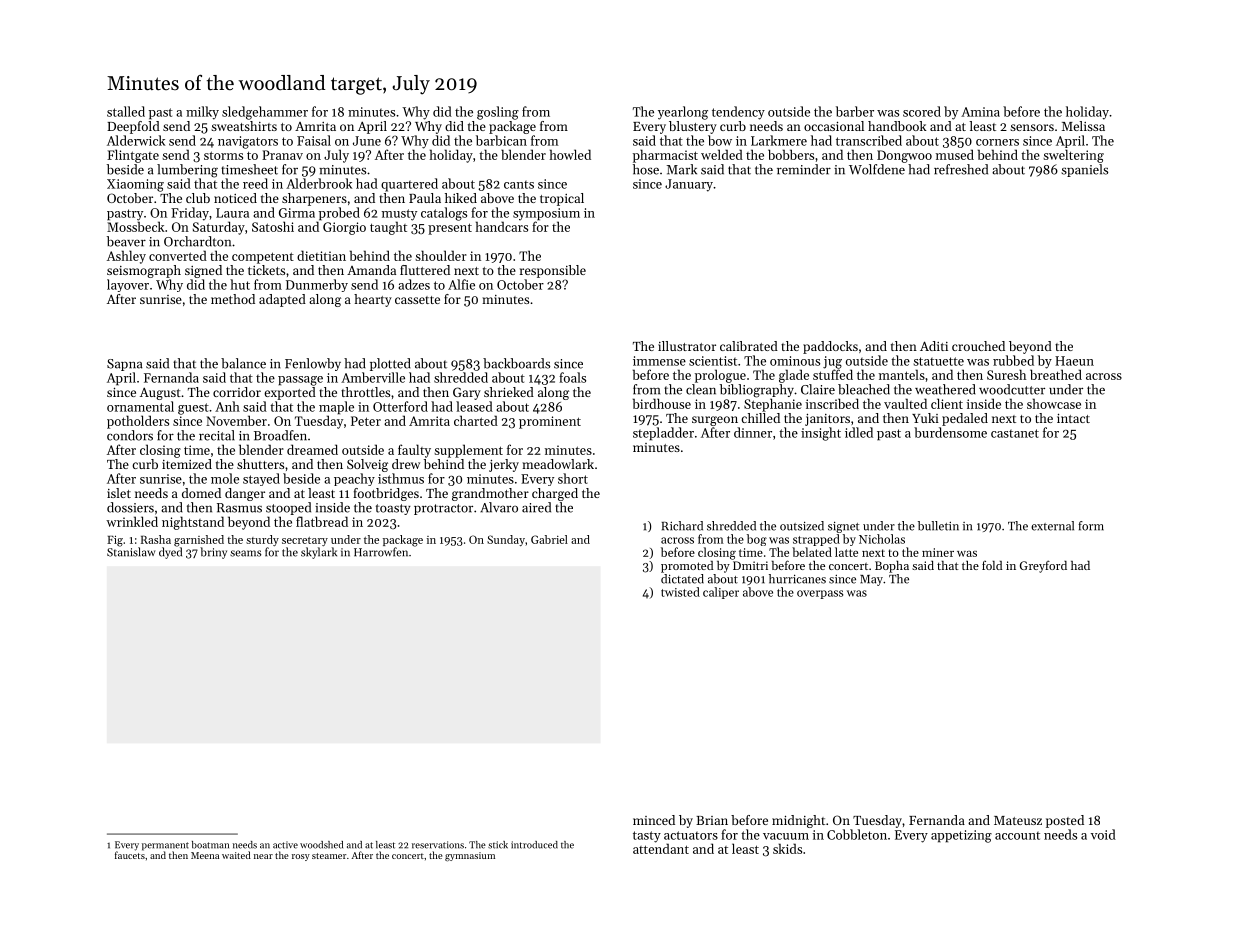 The height and width of the document is (952, 1233). What do you see at coordinates (680, 592) in the document?
I see `twisted` at bounding box center [680, 592].
